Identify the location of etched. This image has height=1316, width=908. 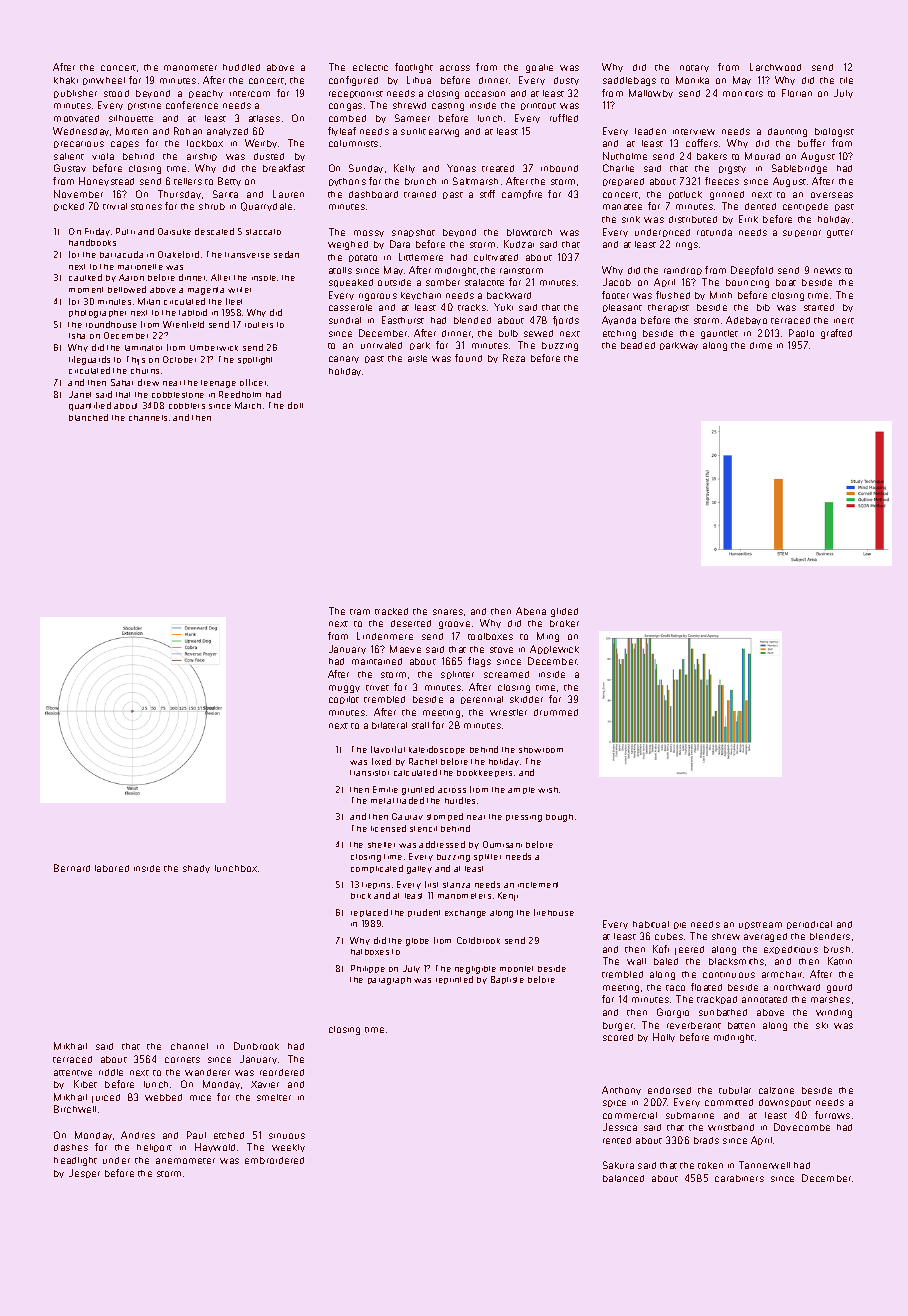
(229, 1135).
